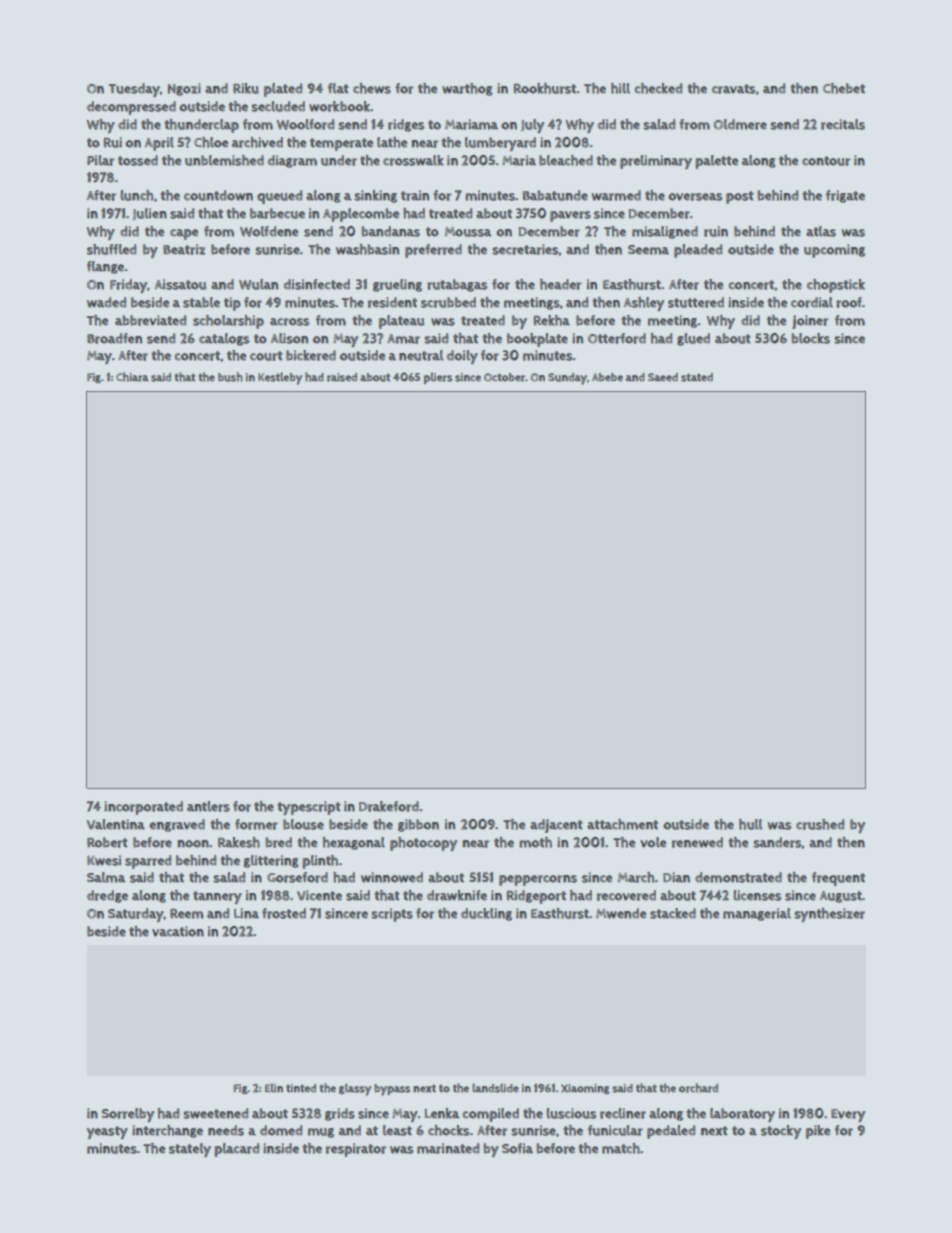 This screenshot has width=952, height=1233. I want to click on stated, so click(697, 377).
